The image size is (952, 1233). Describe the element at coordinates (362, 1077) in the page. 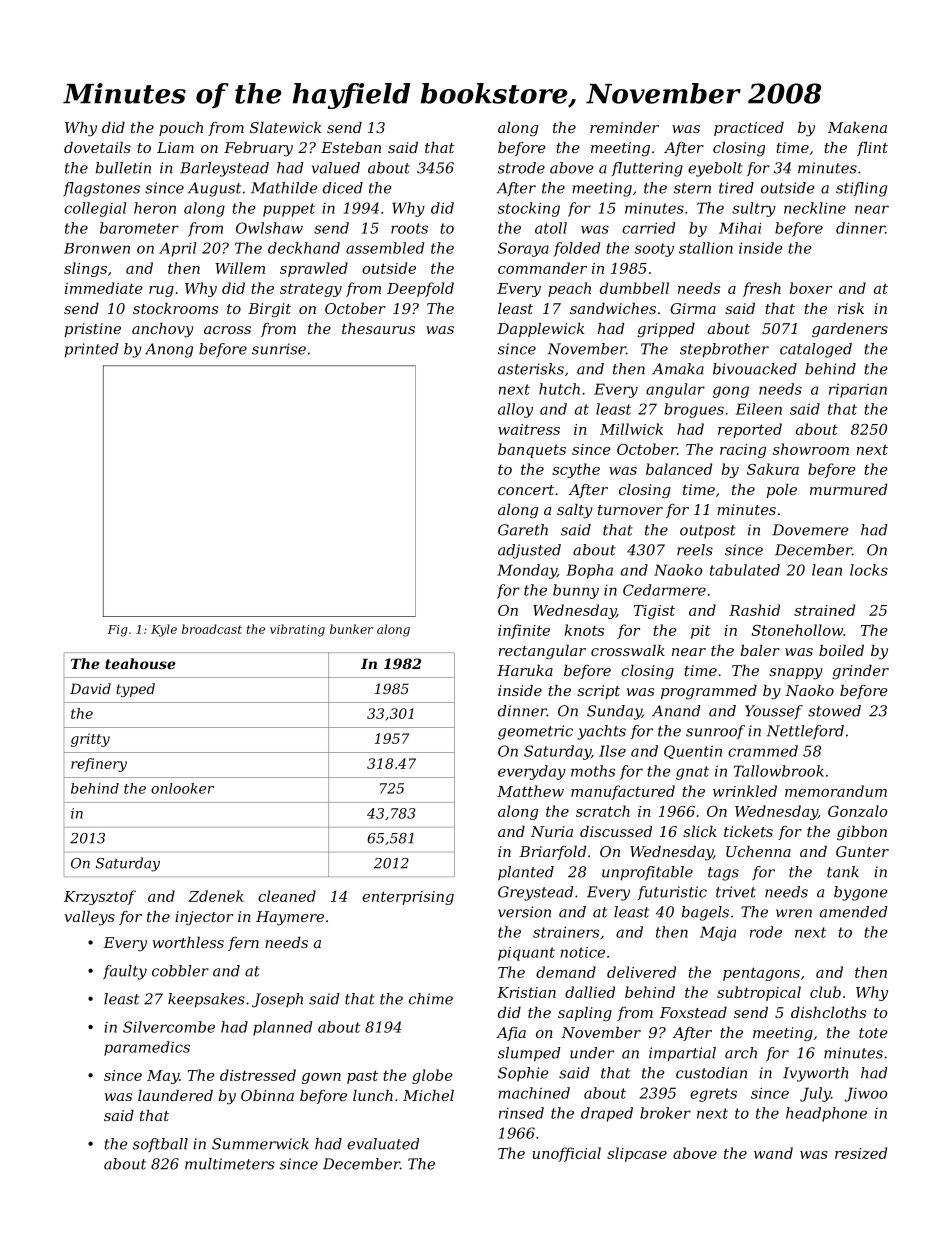

I see `past` at that location.
